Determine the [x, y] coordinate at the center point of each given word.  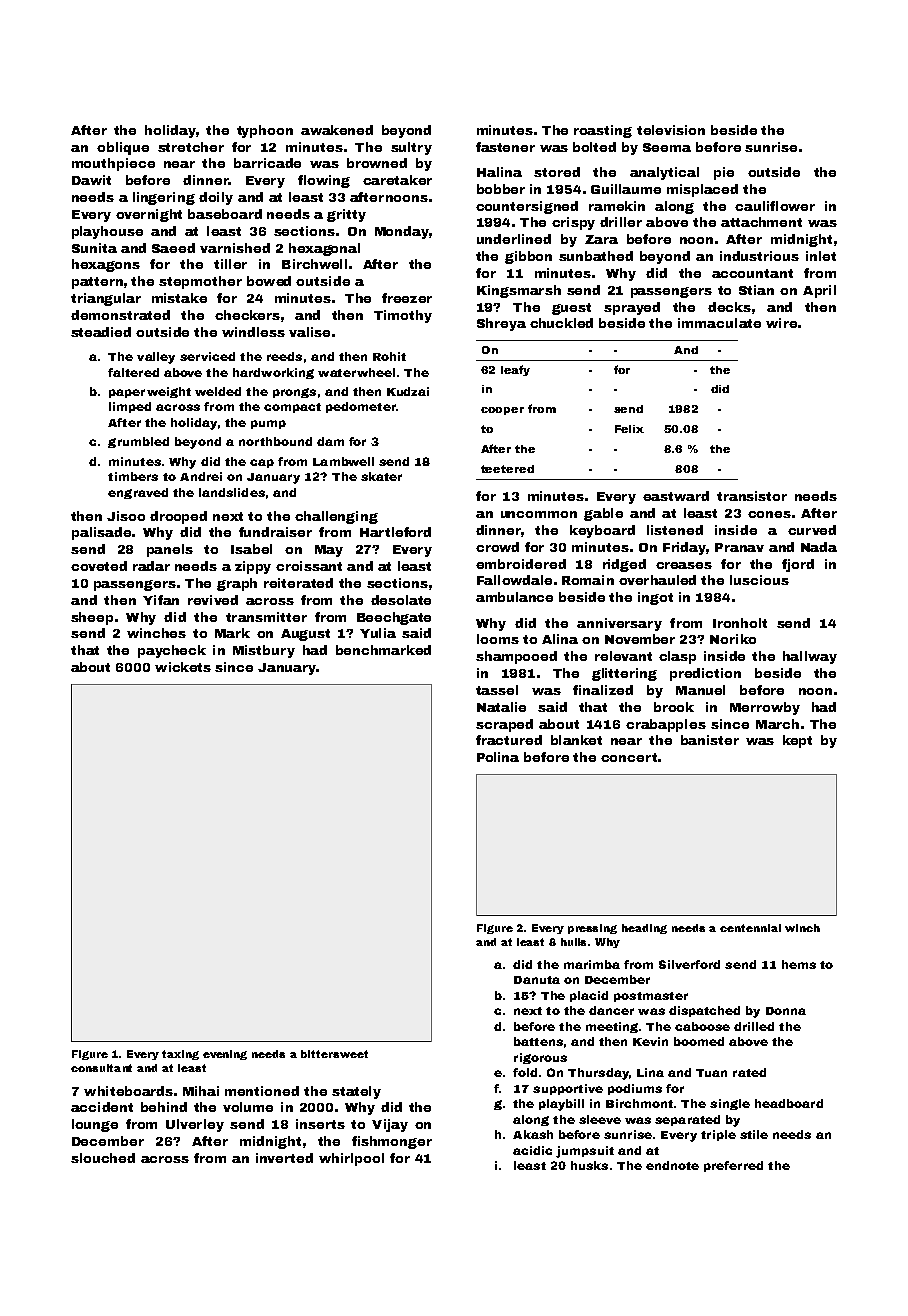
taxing [180, 1055]
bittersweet [334, 1054]
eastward [676, 496]
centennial [750, 928]
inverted [284, 1158]
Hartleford [395, 532]
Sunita [94, 248]
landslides [232, 492]
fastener [505, 147]
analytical [664, 173]
